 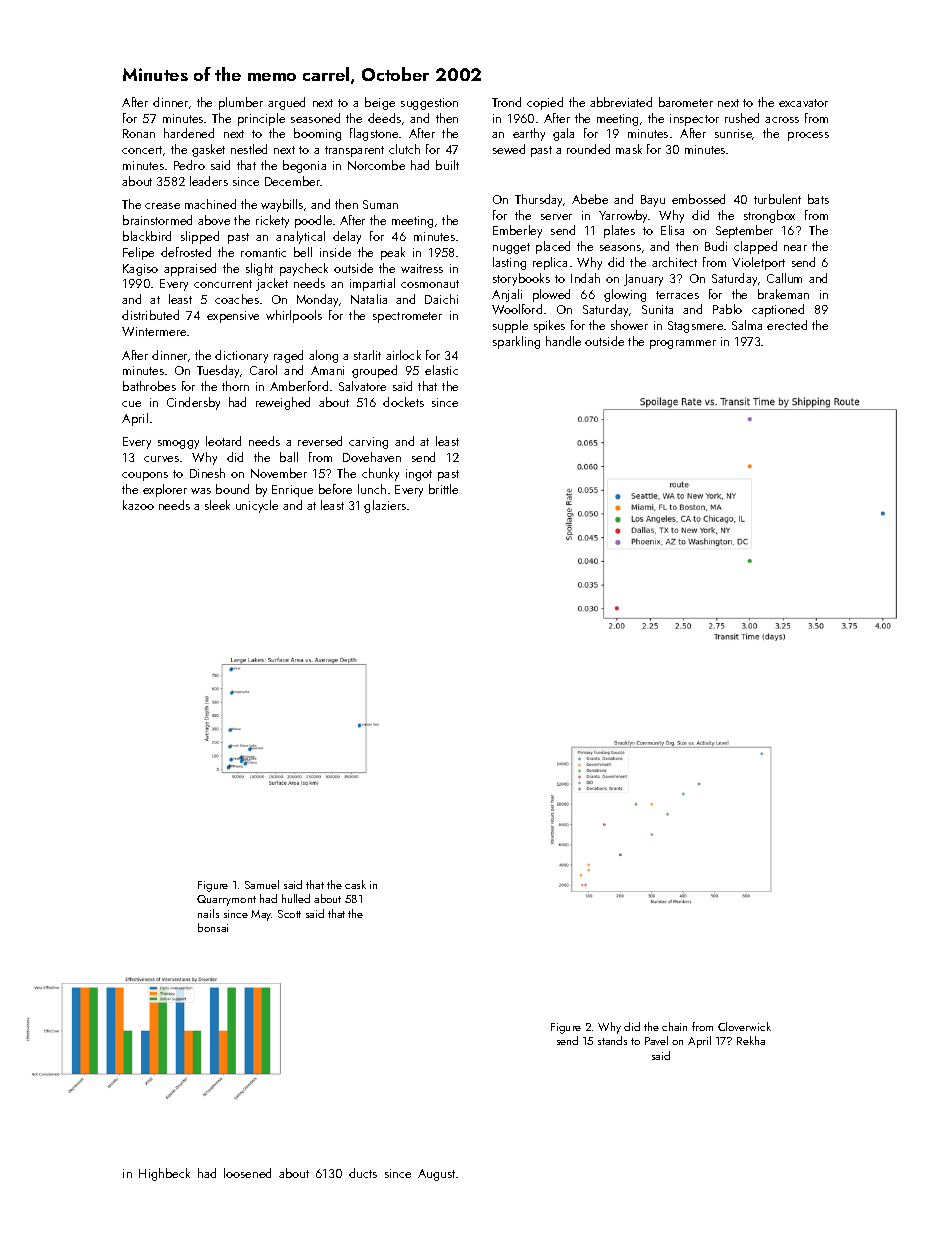 I want to click on kazoo, so click(x=138, y=505).
